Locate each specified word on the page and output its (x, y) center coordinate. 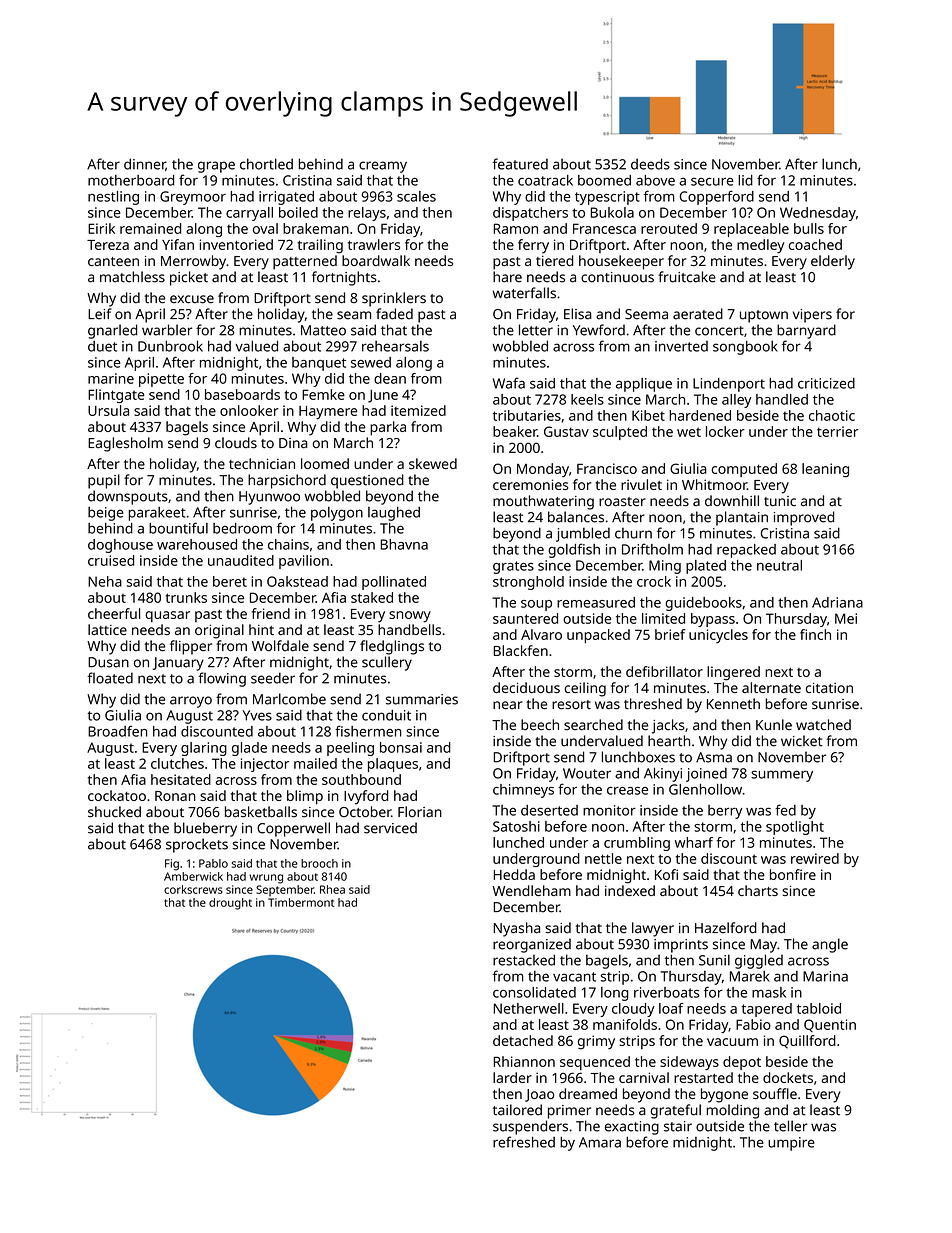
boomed (604, 180)
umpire (791, 1144)
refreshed (524, 1142)
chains (288, 544)
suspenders (530, 1127)
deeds (650, 164)
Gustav (566, 431)
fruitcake (687, 277)
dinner (145, 164)
